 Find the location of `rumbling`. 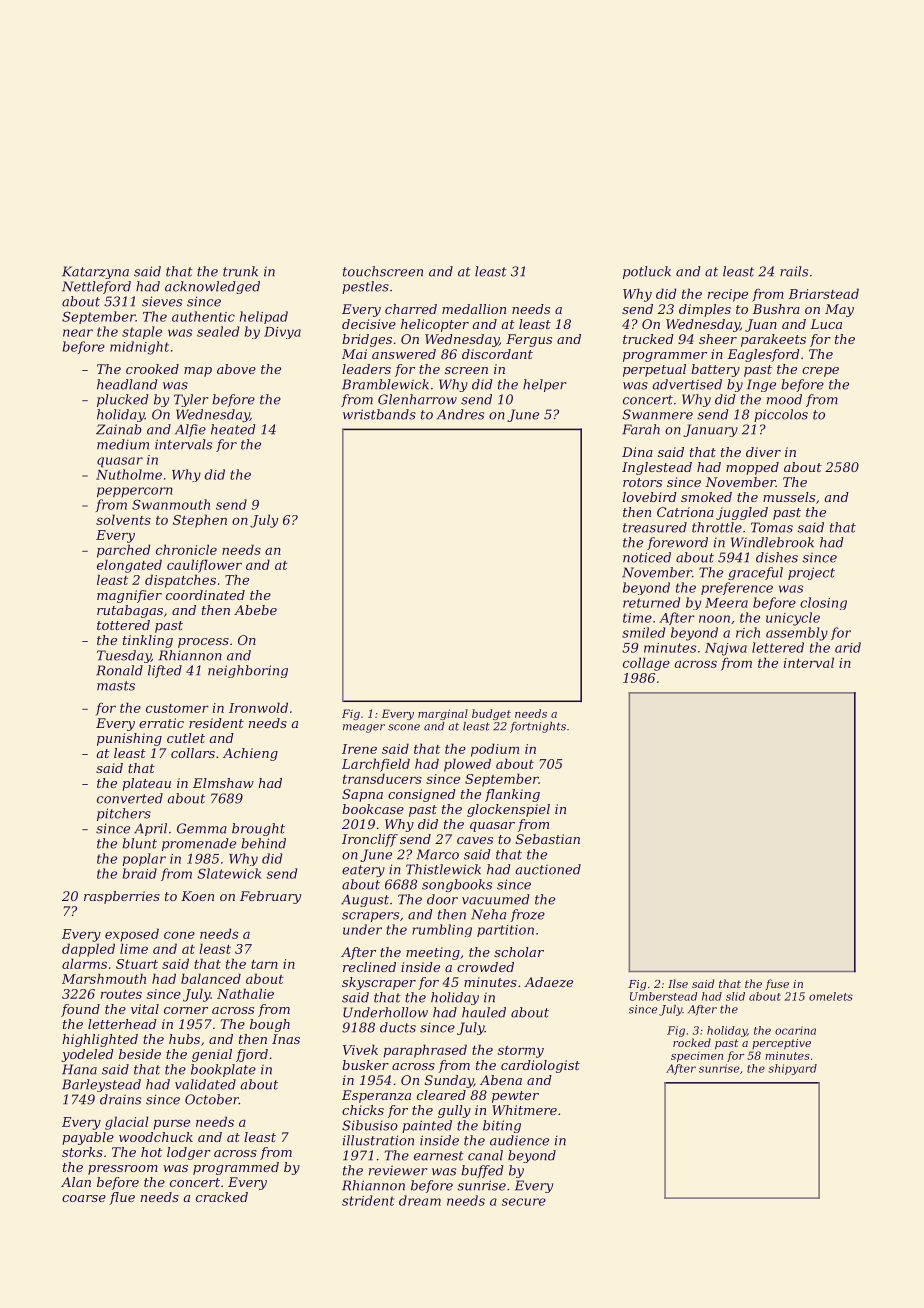

rumbling is located at coordinates (442, 930).
